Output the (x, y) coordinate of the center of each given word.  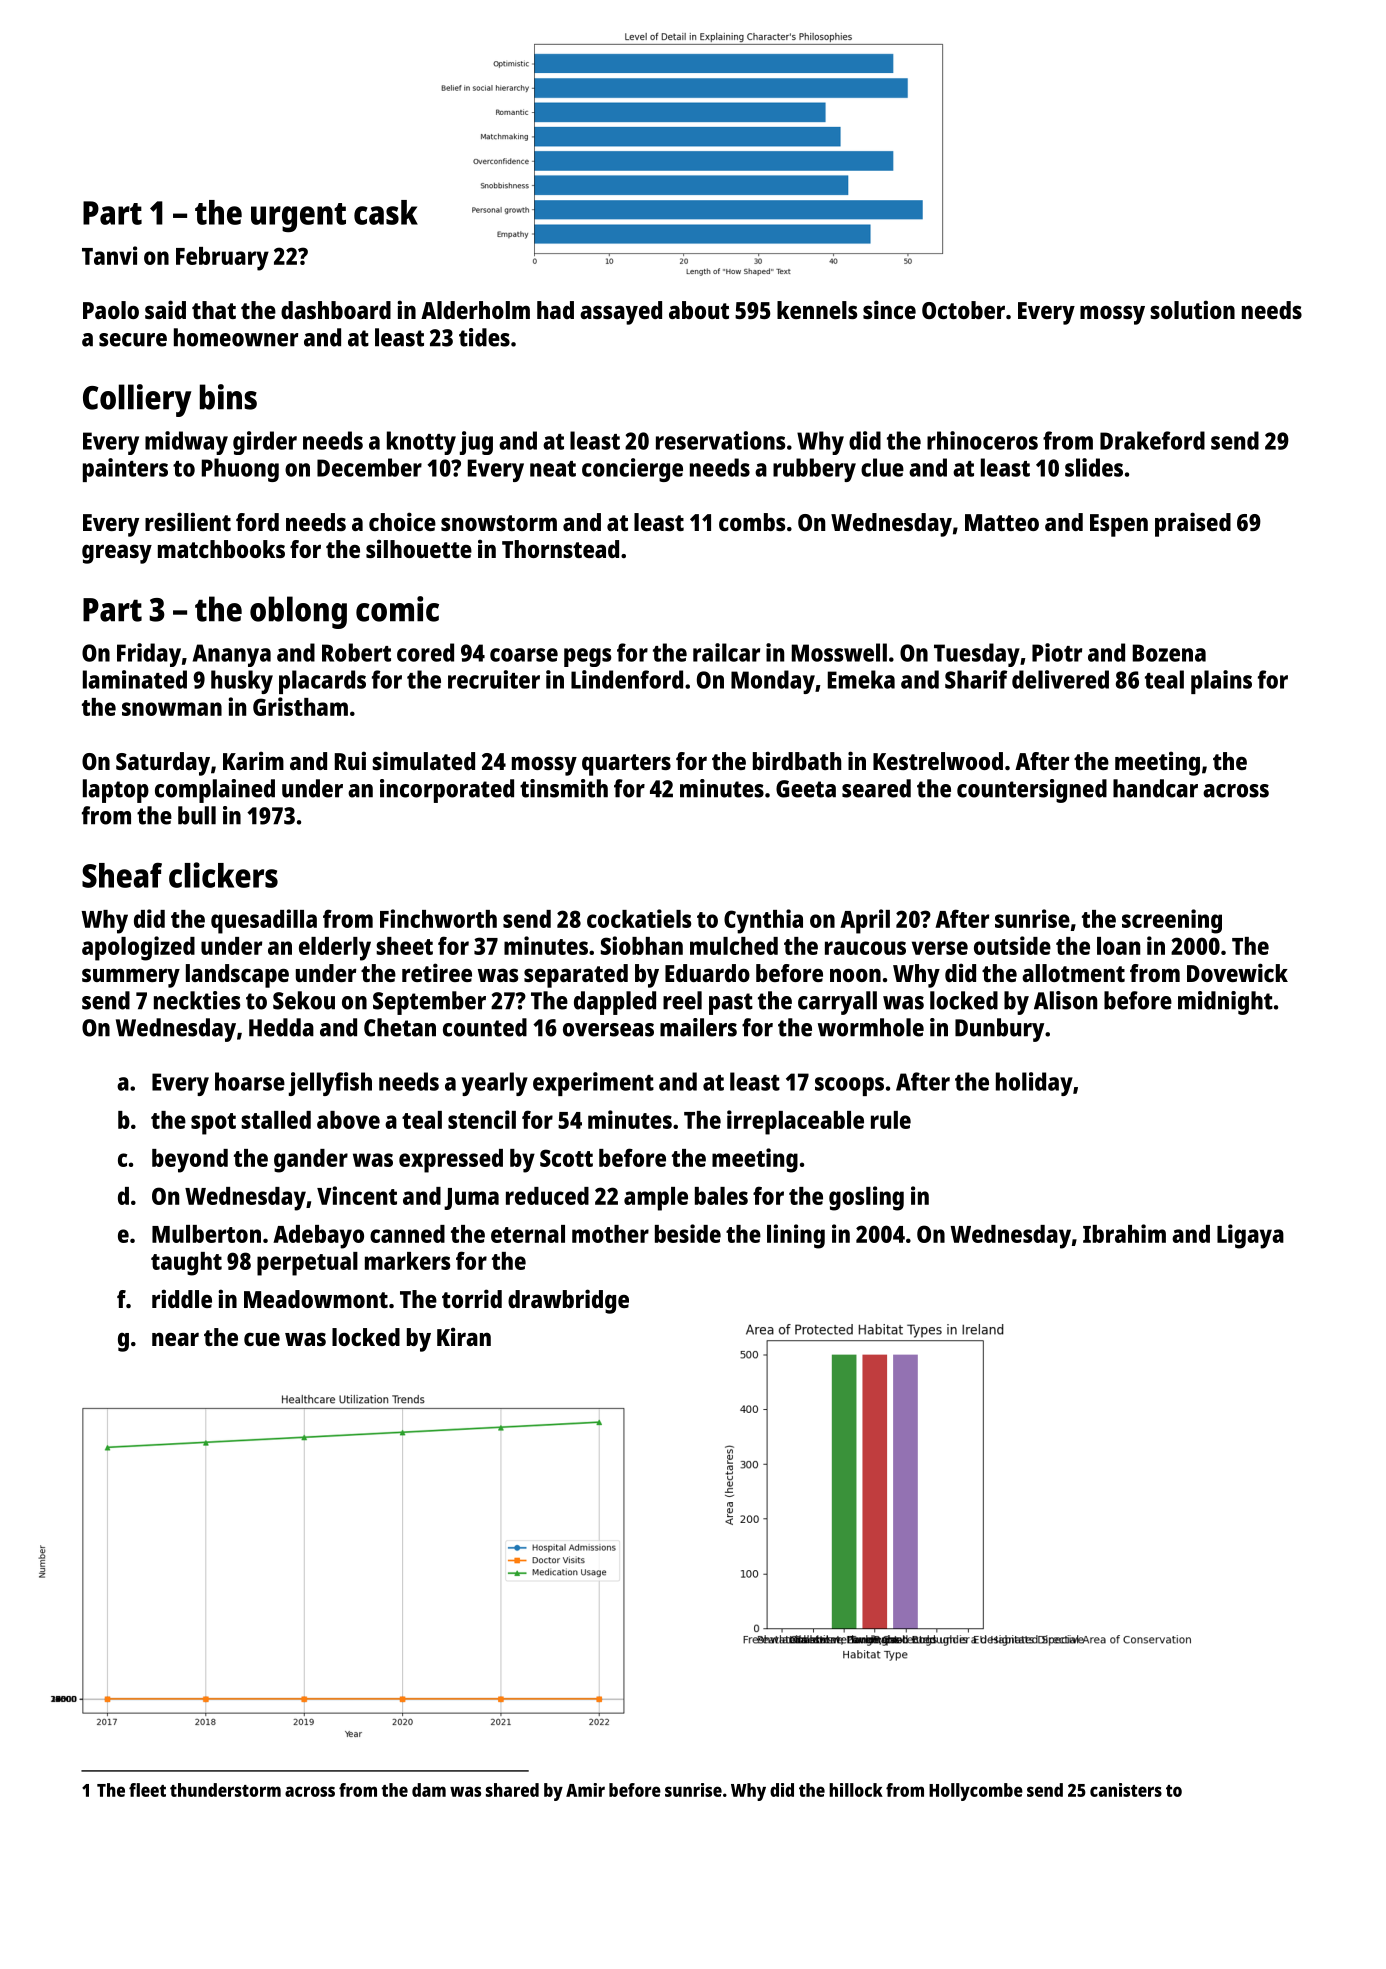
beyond (190, 1161)
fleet (147, 1790)
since (889, 309)
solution (1192, 309)
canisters (1126, 1790)
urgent (298, 218)
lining (796, 1236)
